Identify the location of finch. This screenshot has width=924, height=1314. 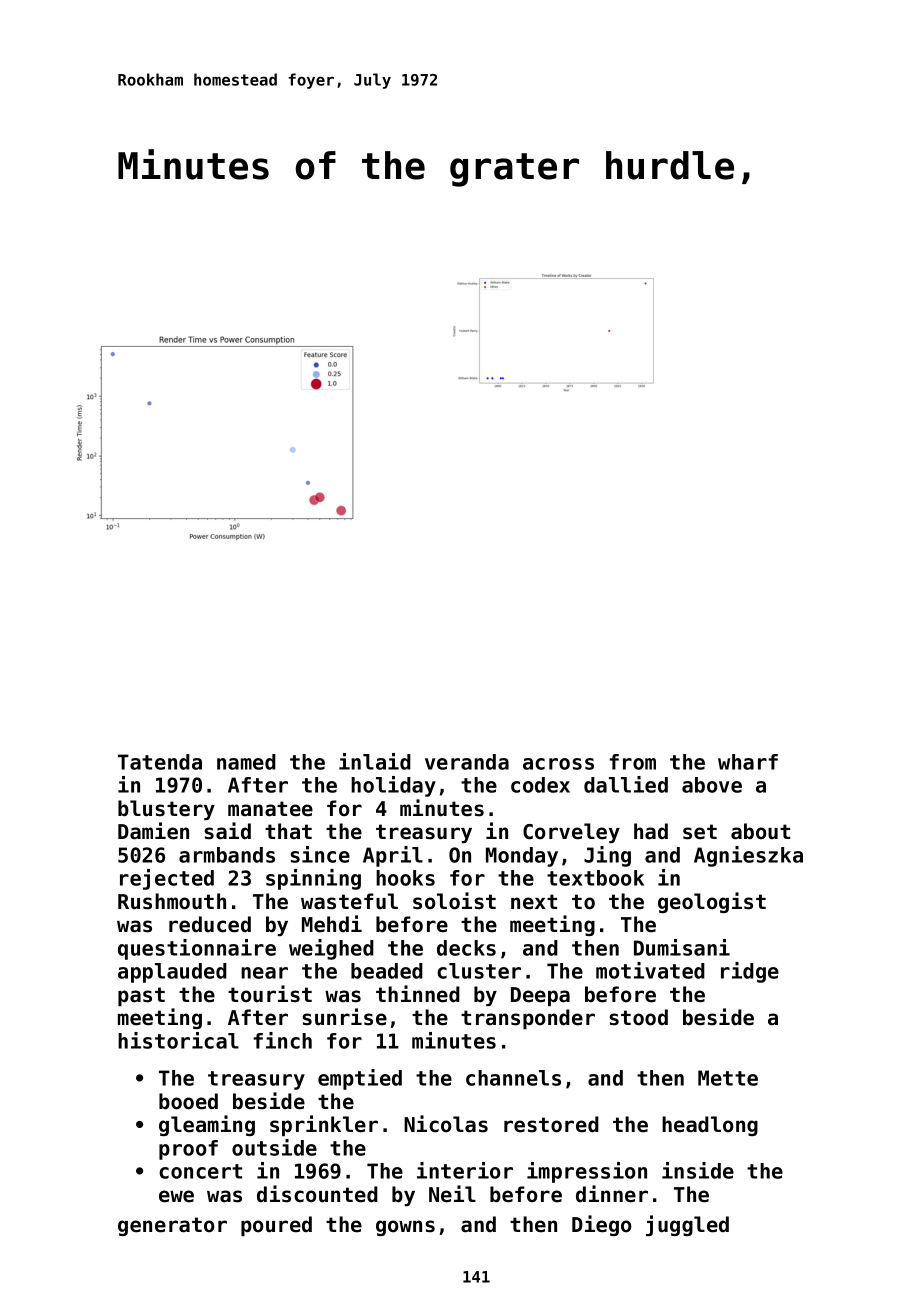
(282, 1040).
